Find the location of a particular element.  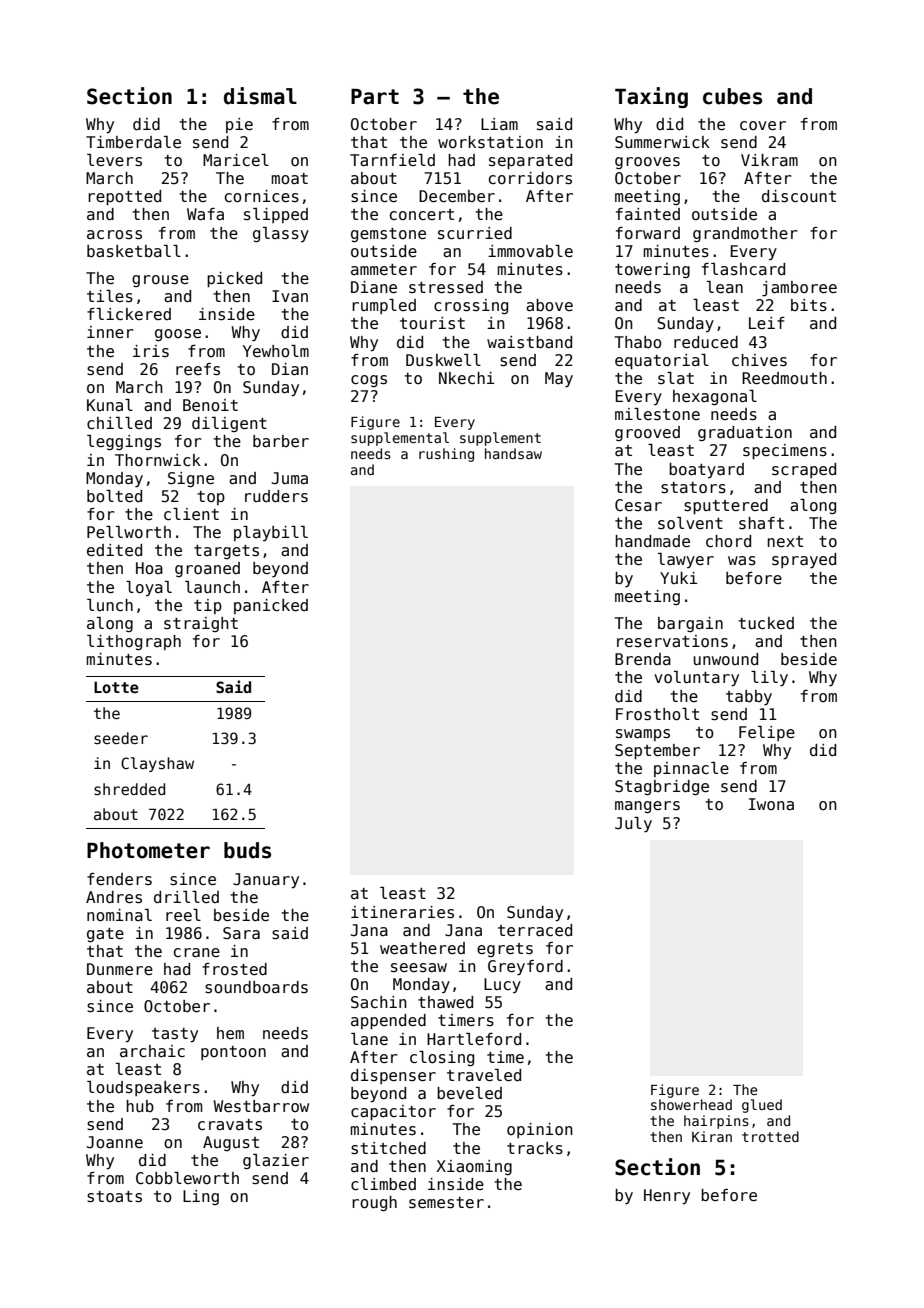

hexagonal is located at coordinates (715, 397).
